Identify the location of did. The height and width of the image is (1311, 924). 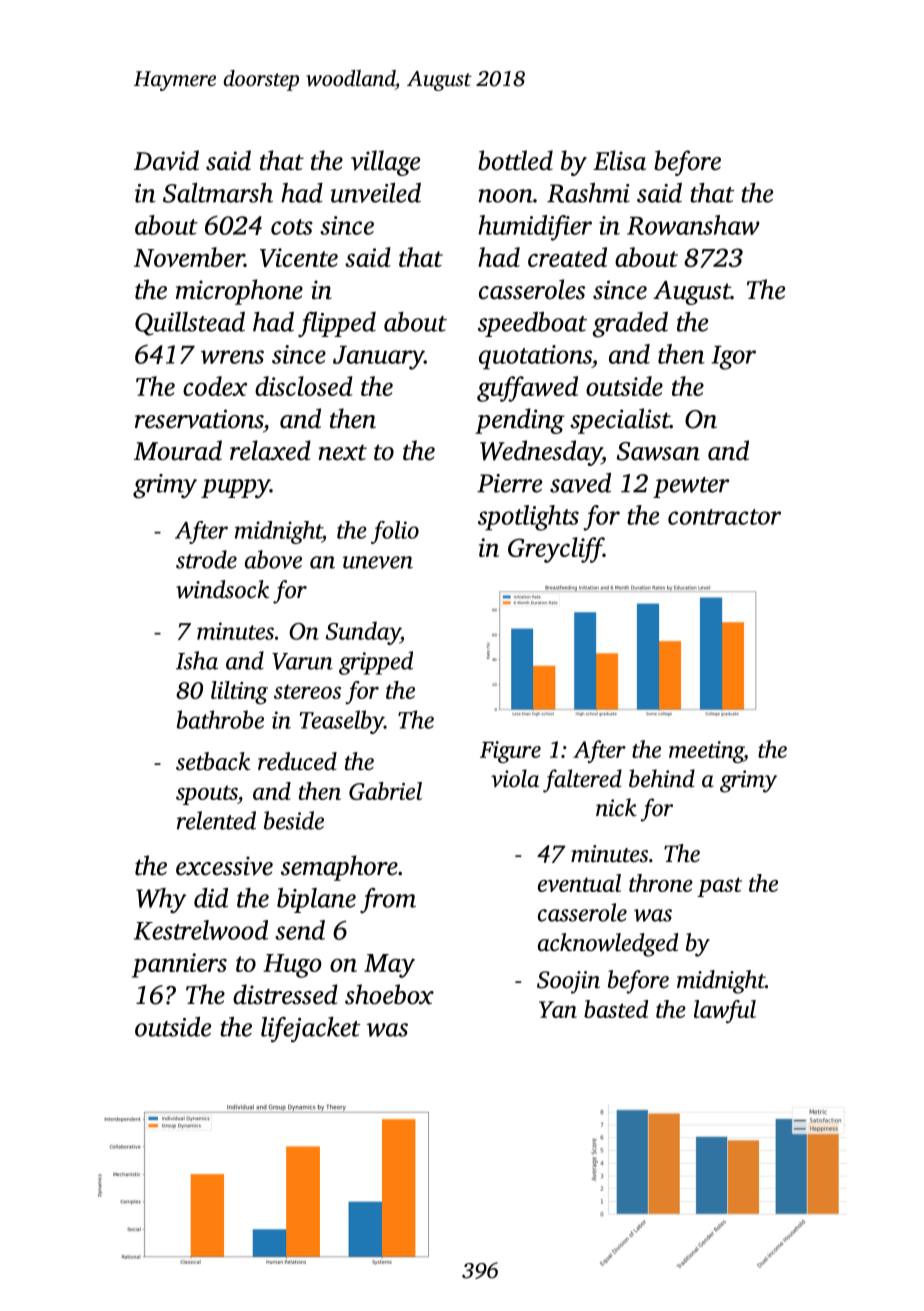
(211, 898).
